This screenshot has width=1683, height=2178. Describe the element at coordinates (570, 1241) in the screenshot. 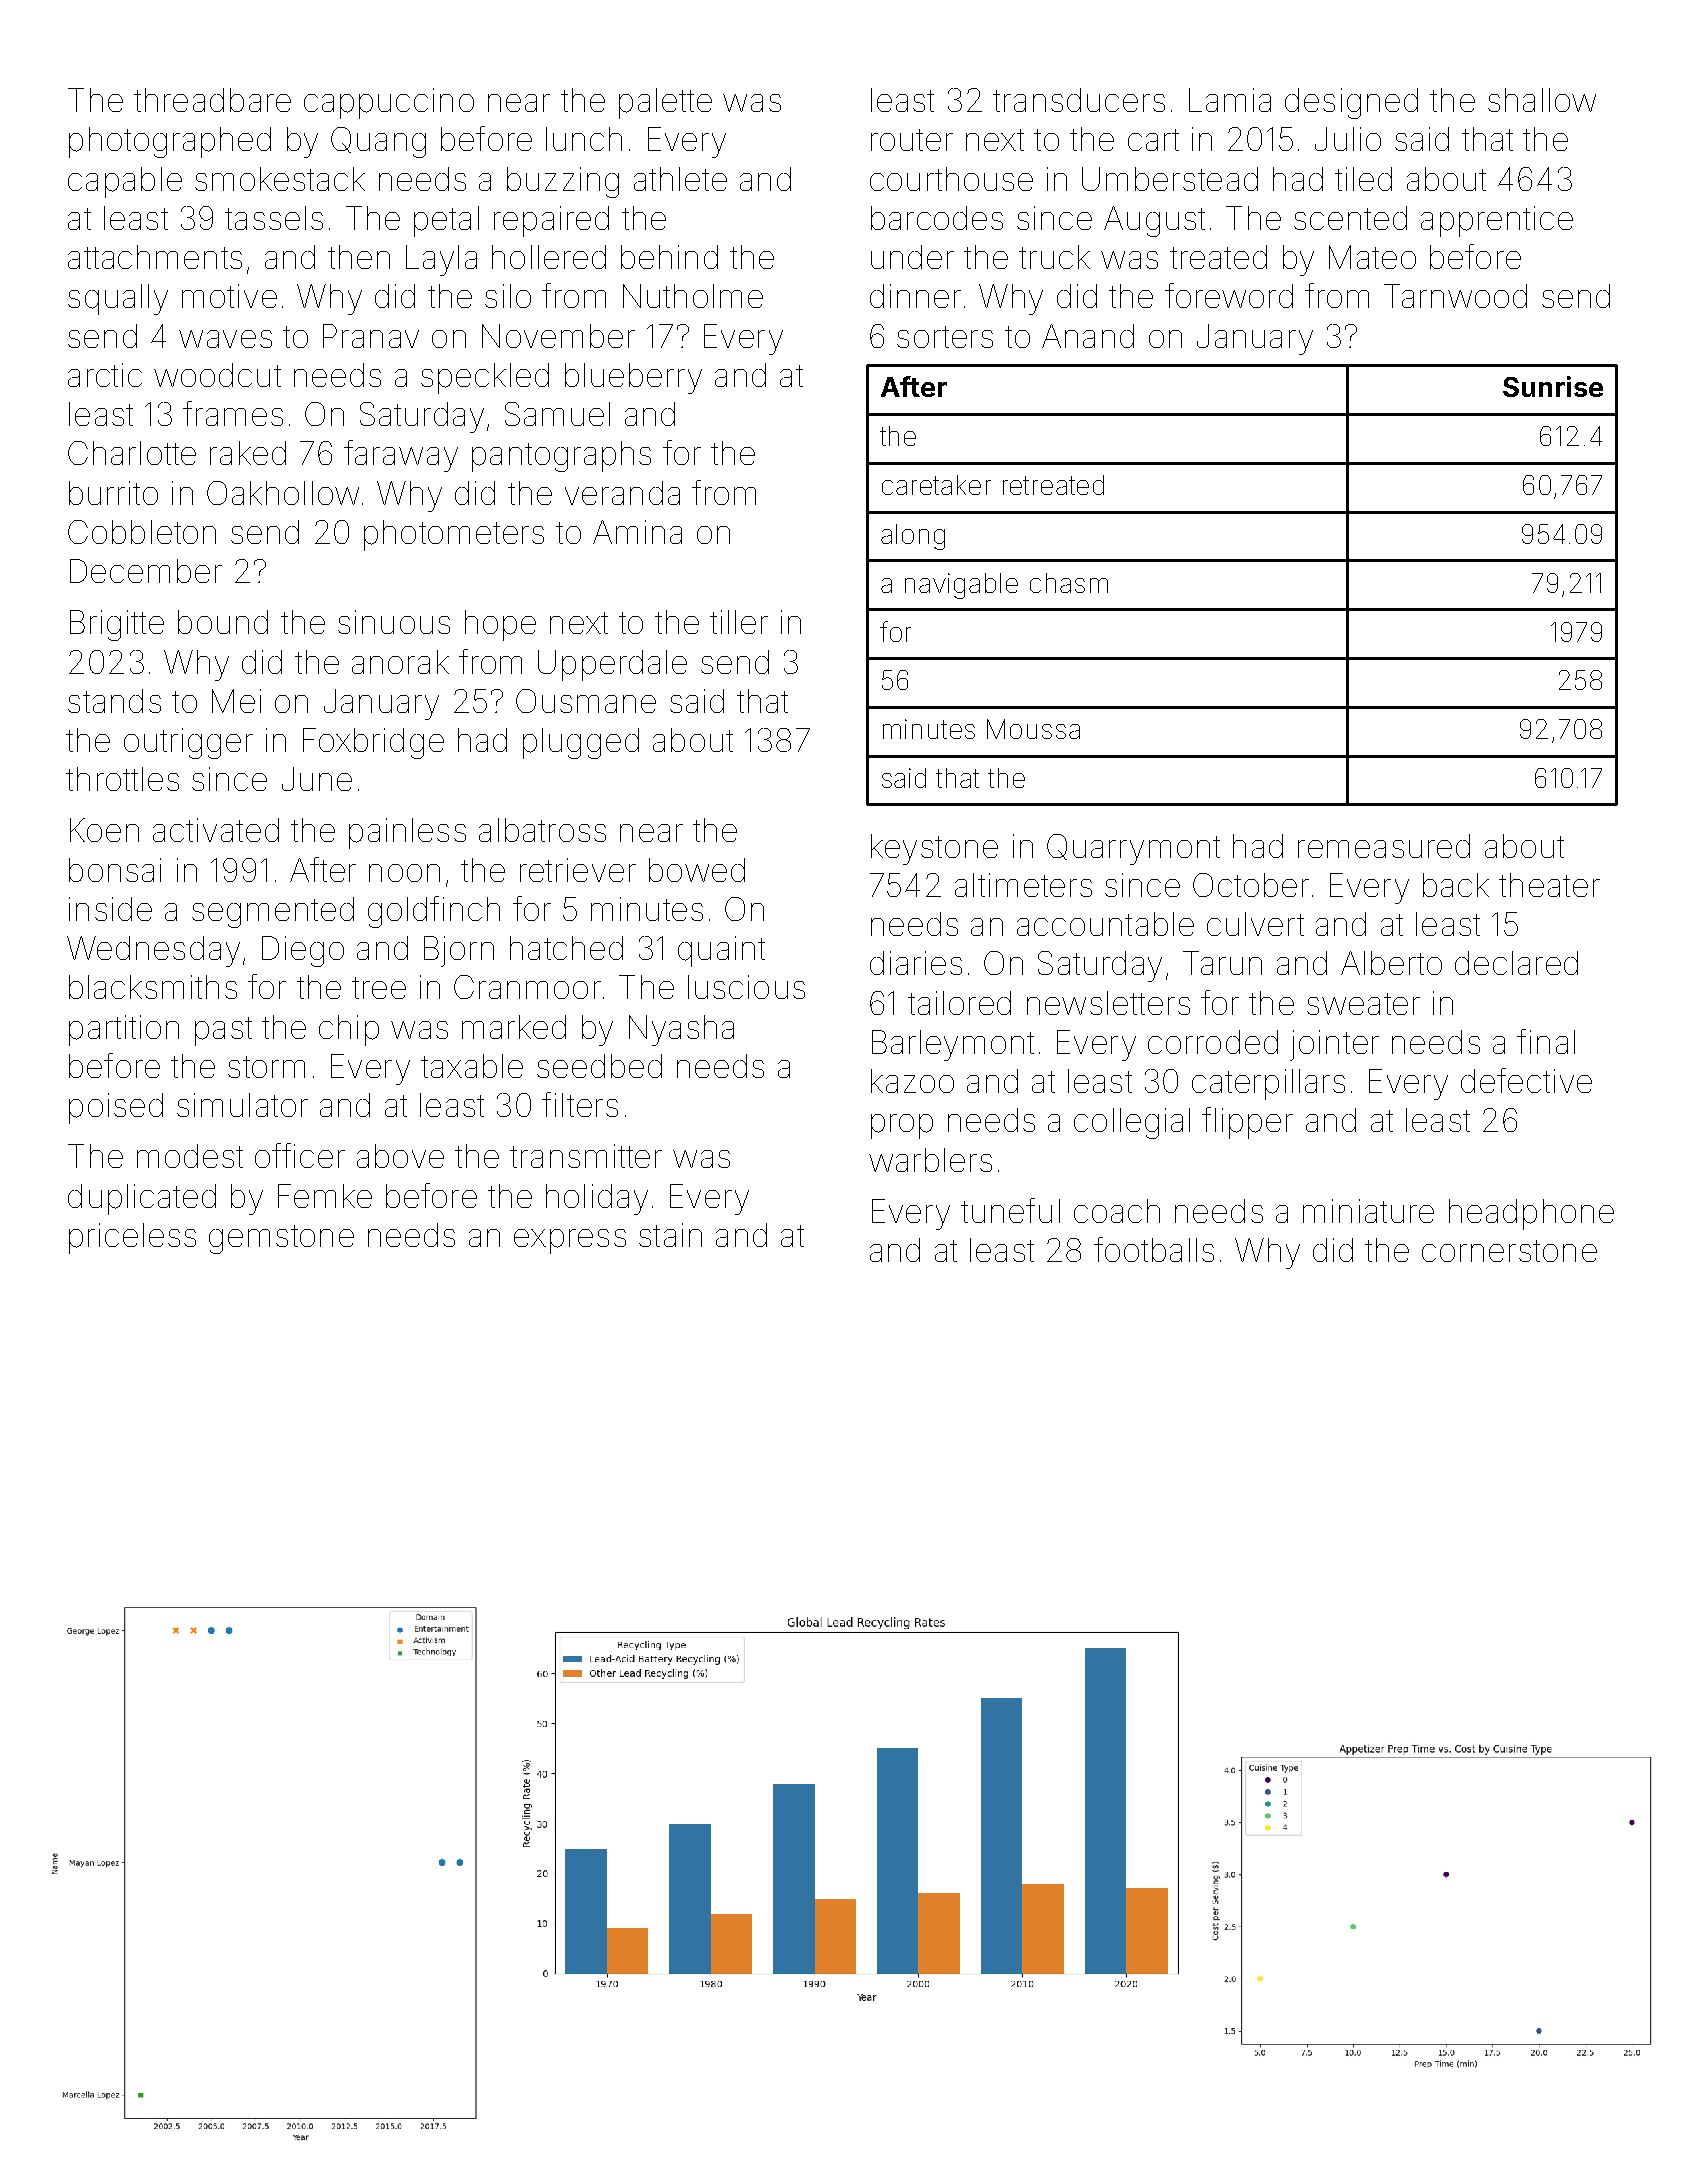

I see `express` at that location.
